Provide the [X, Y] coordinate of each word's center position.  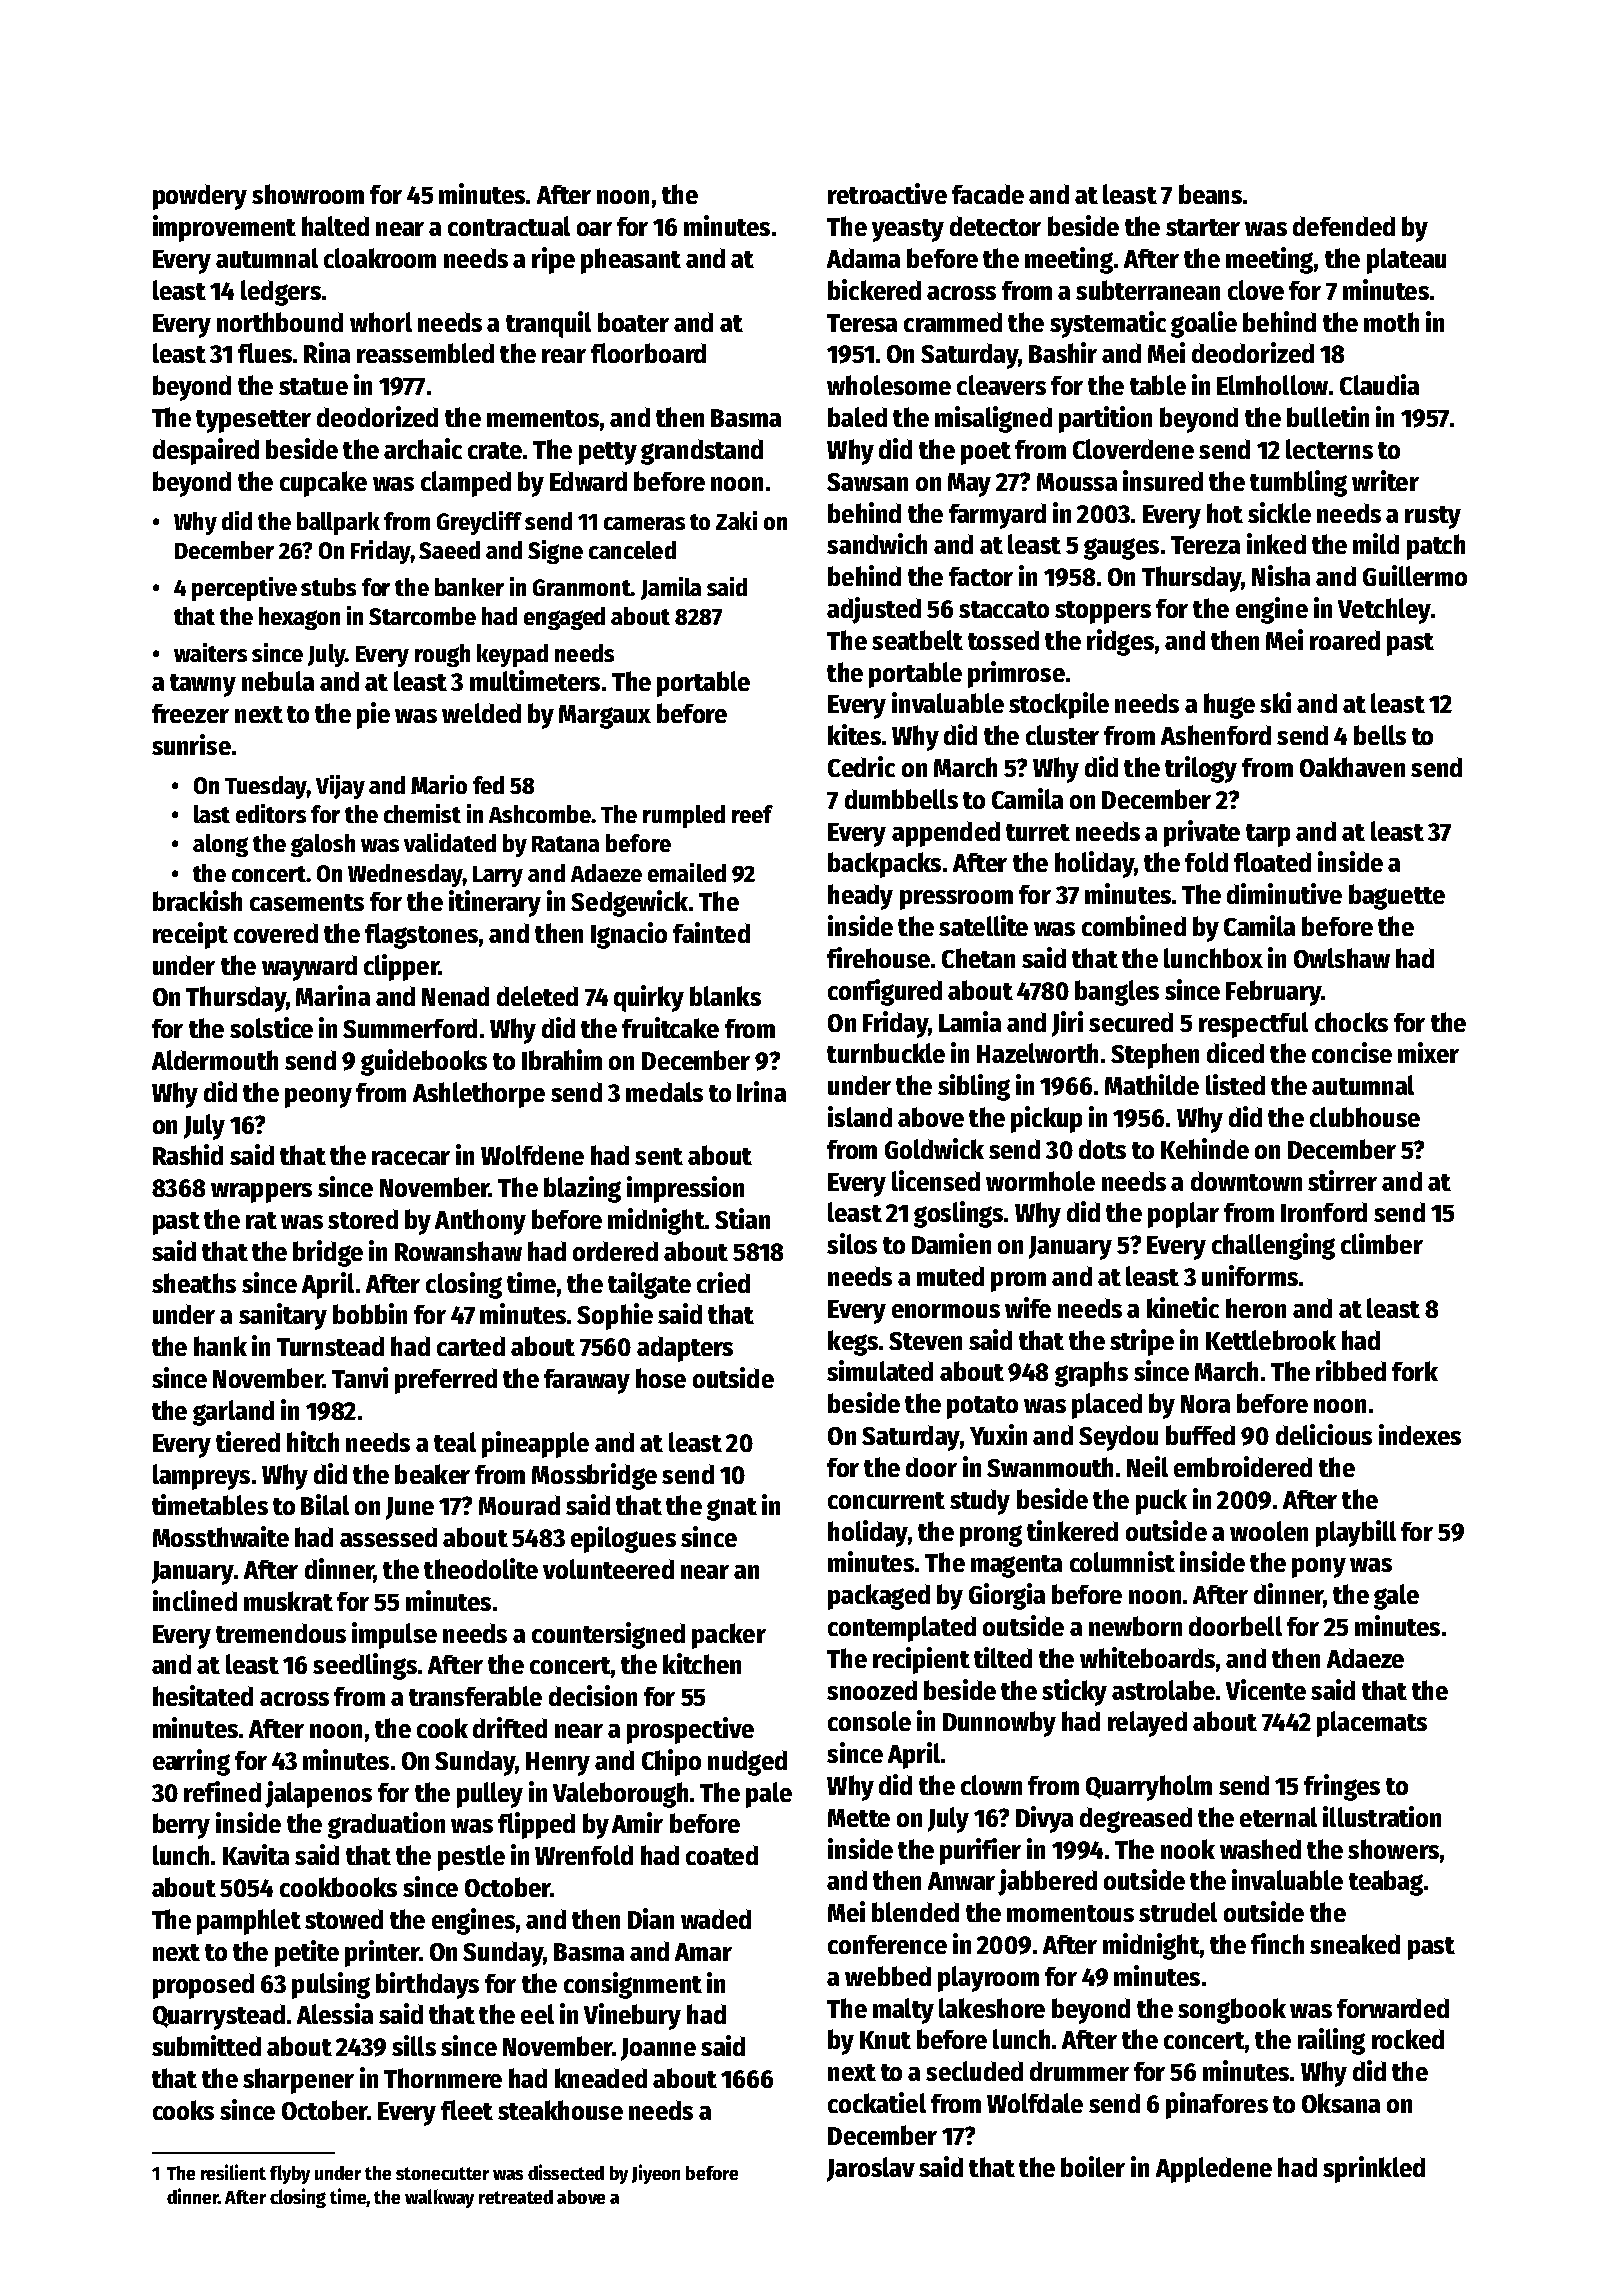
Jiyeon [656, 2174]
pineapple [535, 1444]
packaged [879, 1597]
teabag [1386, 1883]
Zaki [736, 520]
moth [1391, 322]
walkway [439, 2198]
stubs [328, 587]
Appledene [1214, 2170]
